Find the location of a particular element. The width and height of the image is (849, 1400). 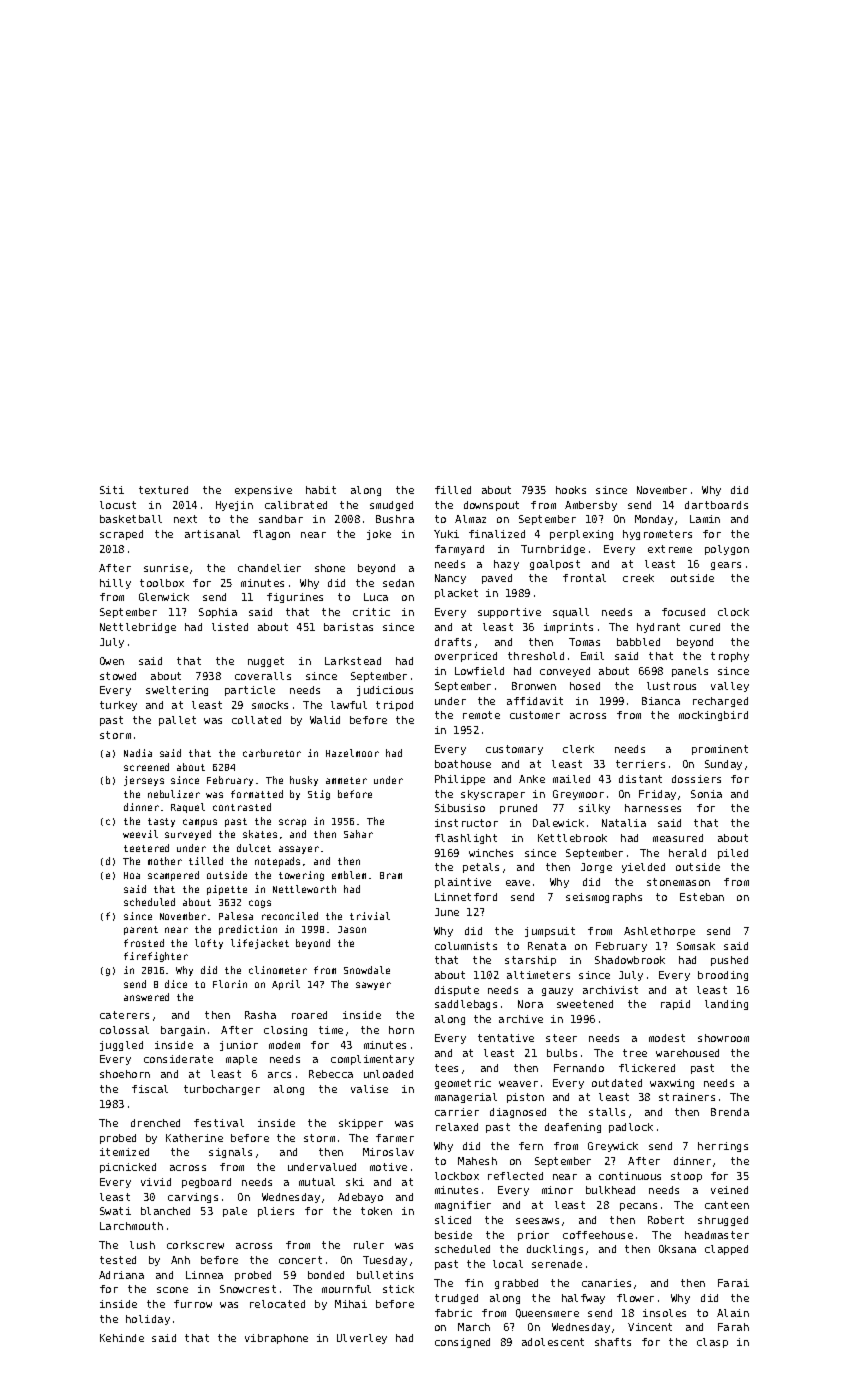

juggled is located at coordinates (121, 1046).
